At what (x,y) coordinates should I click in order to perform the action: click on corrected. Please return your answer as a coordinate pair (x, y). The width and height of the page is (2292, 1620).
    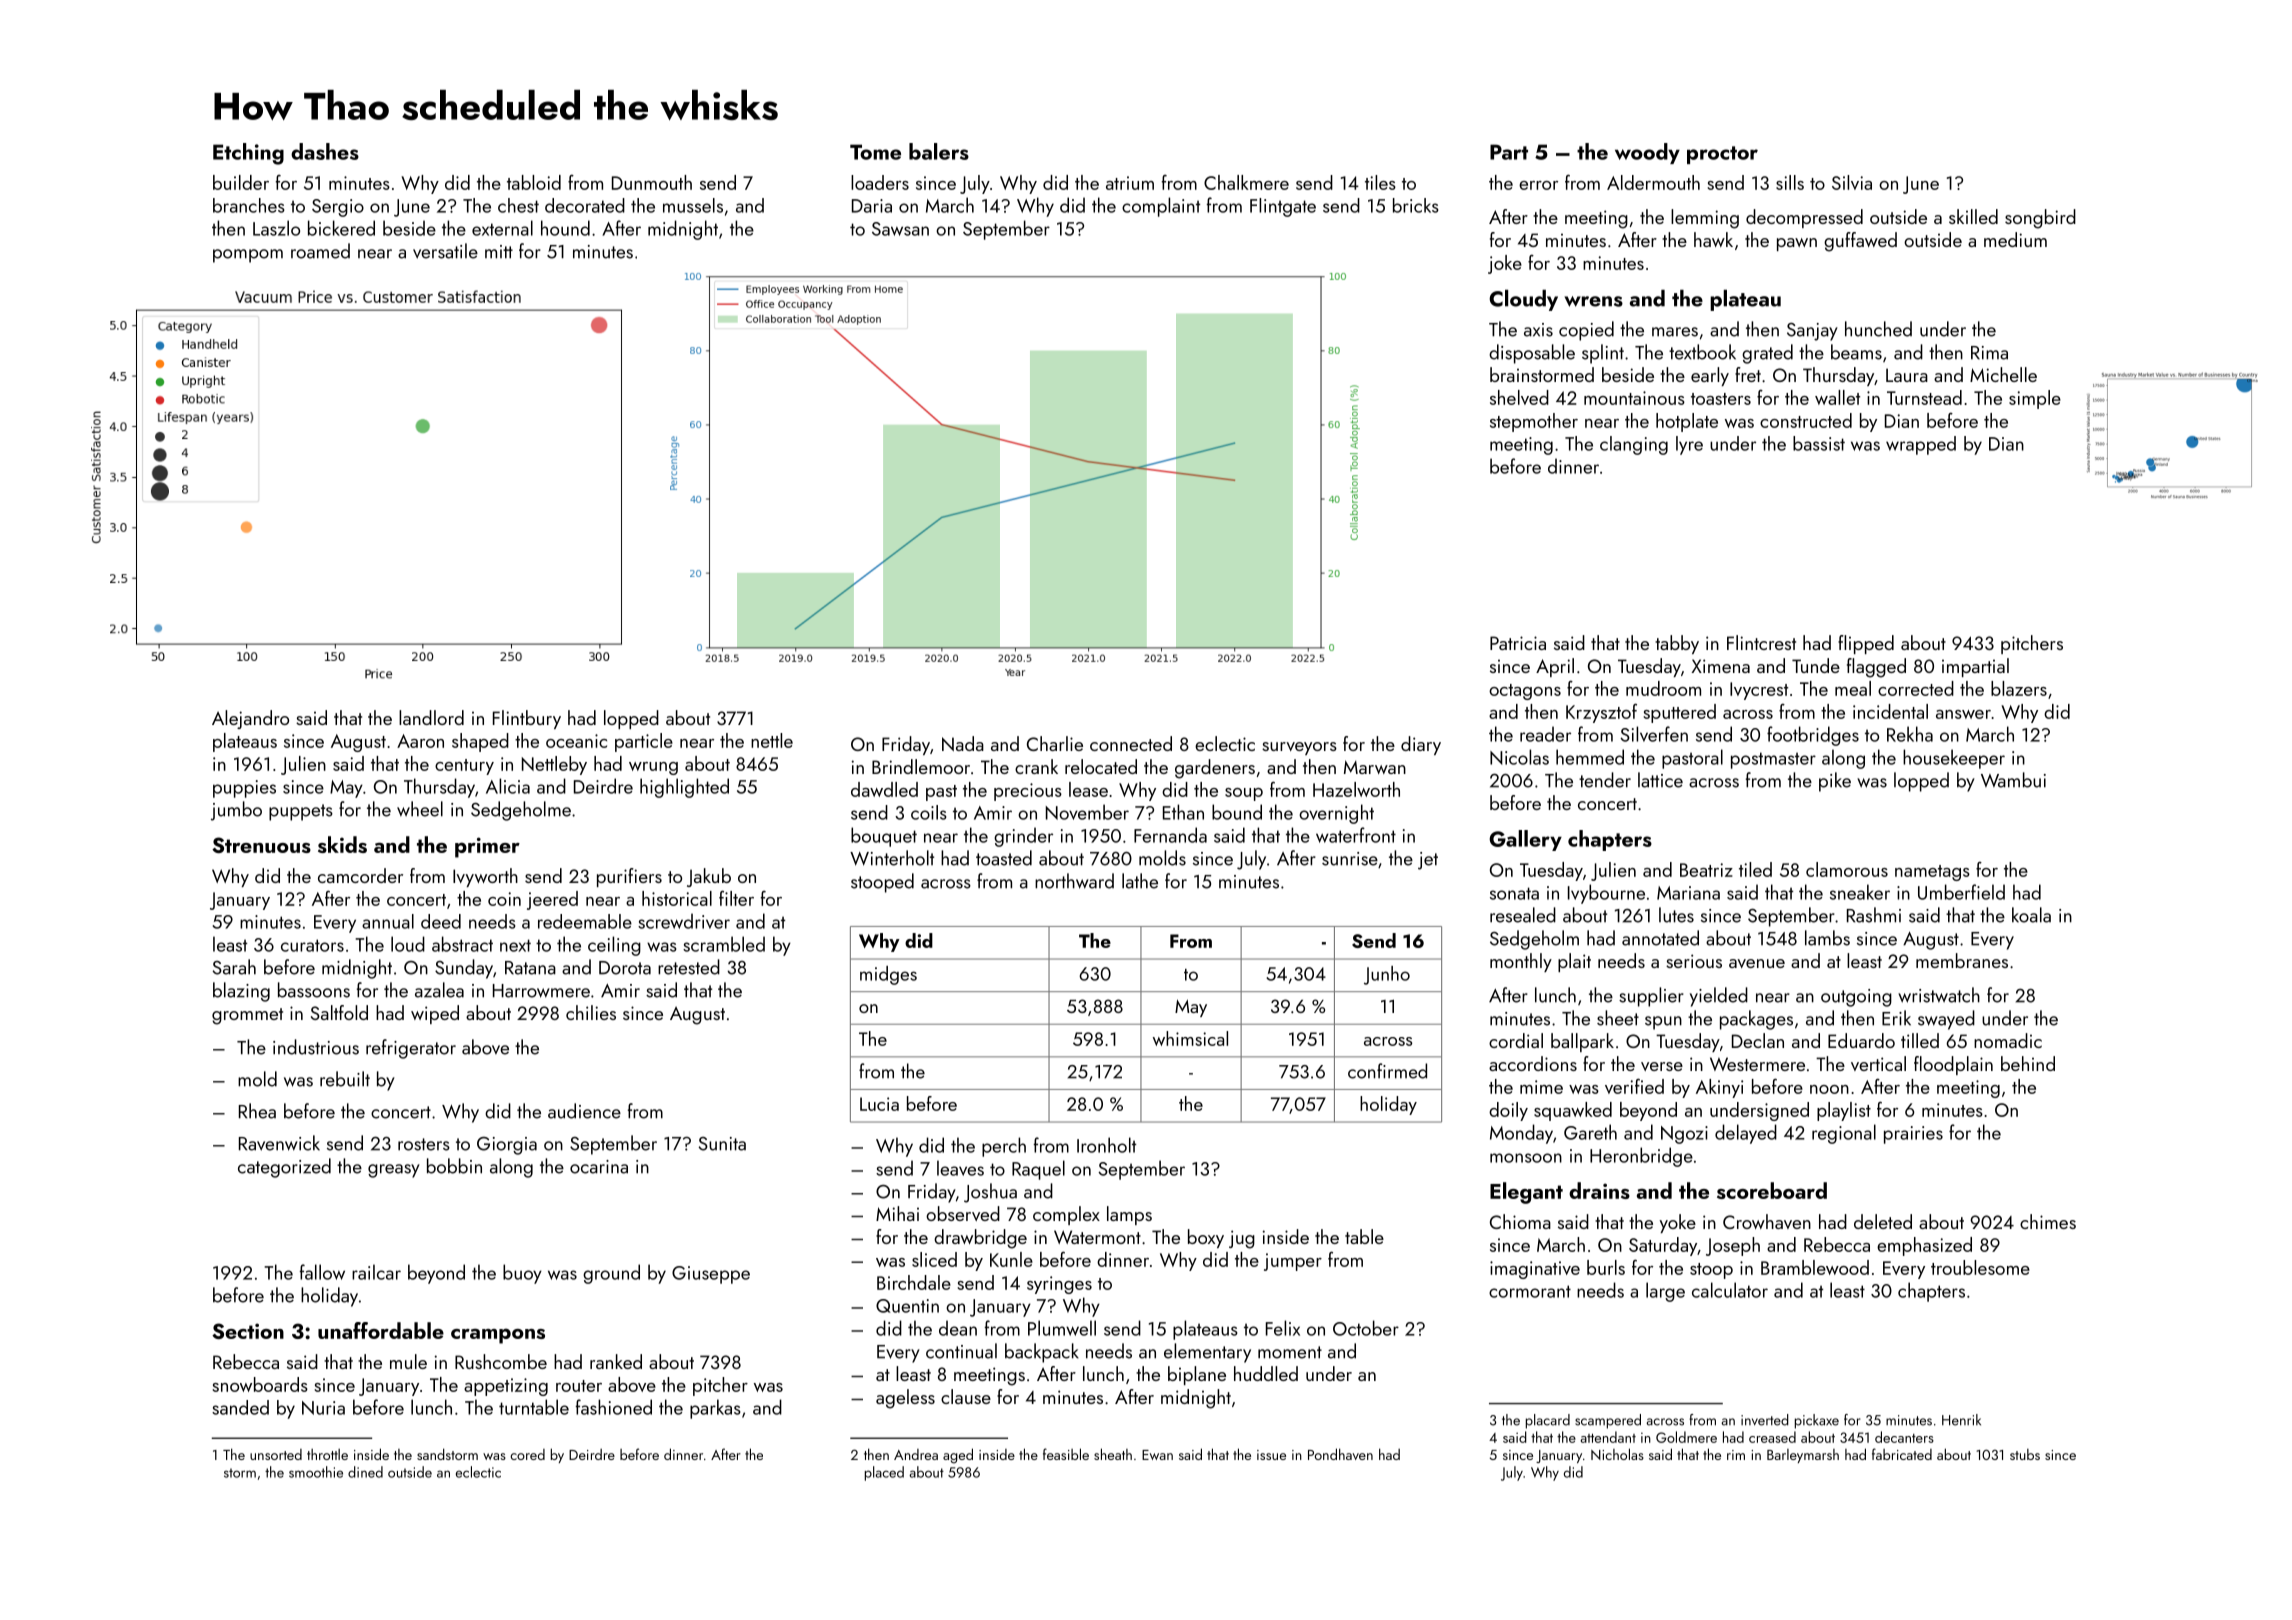
    Looking at the image, I should click on (1916, 688).
